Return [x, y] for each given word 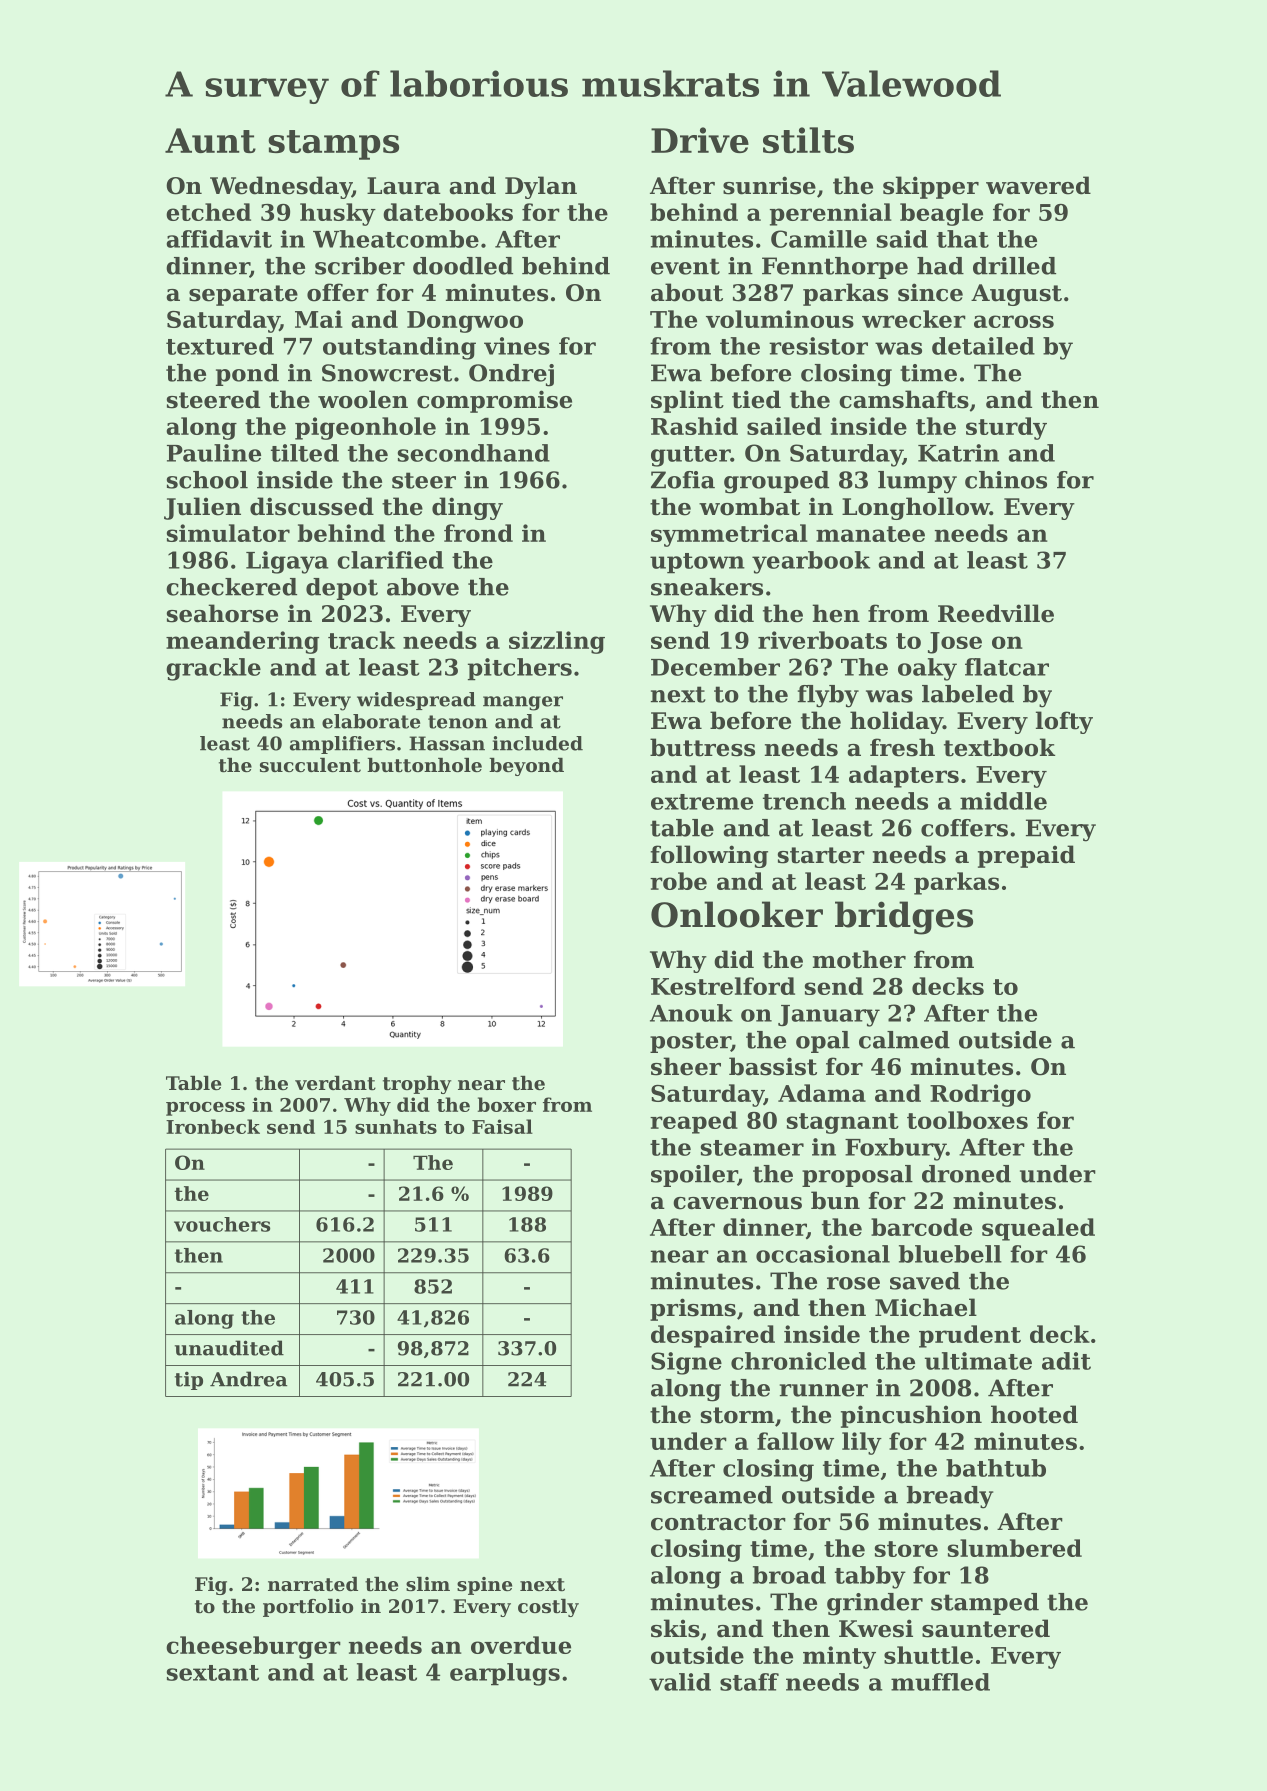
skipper [931, 187]
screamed [712, 1495]
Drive [700, 140]
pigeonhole [365, 428]
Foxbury [895, 1149]
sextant [213, 1673]
